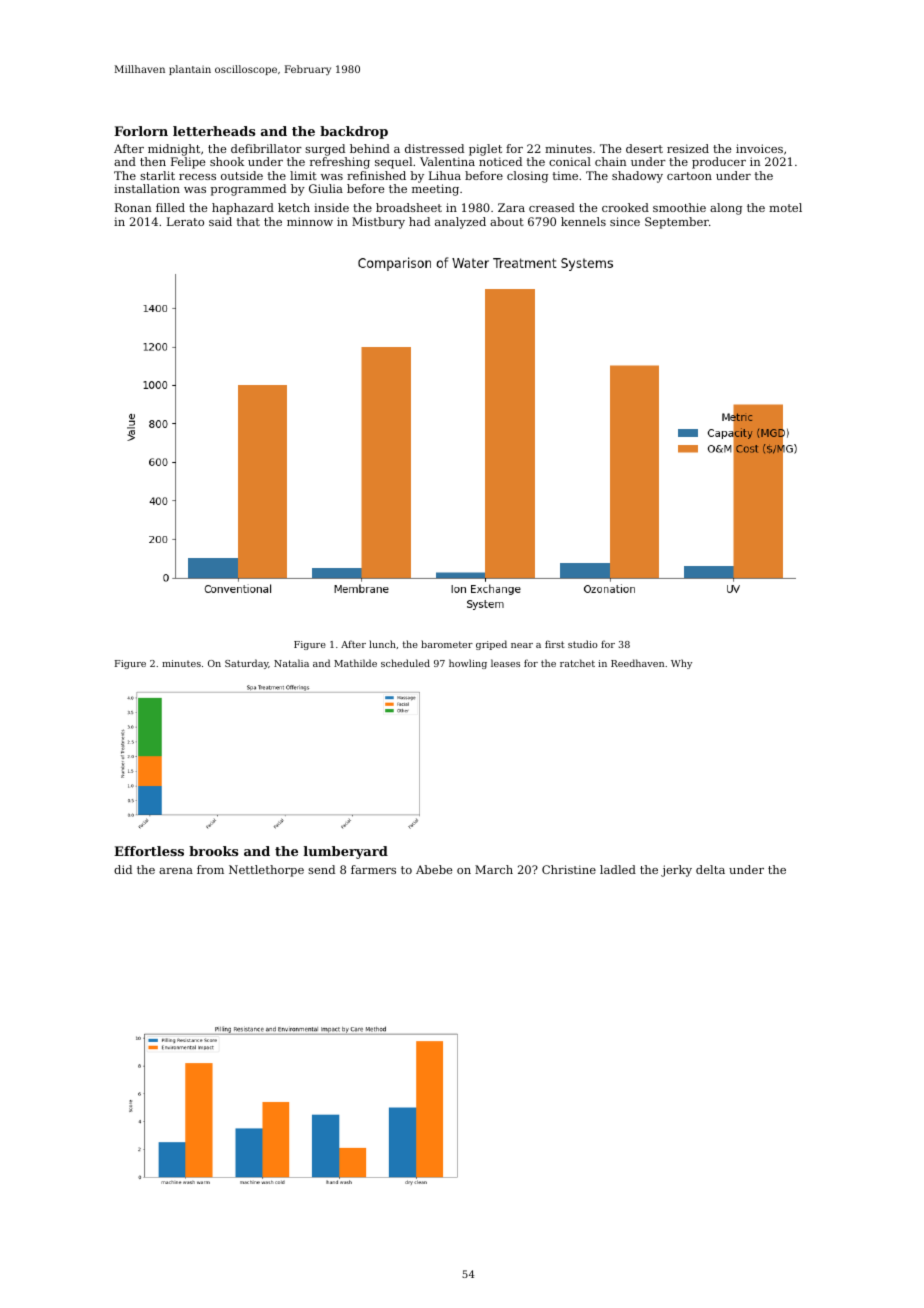  What do you see at coordinates (409, 207) in the screenshot?
I see `broadsheet` at bounding box center [409, 207].
